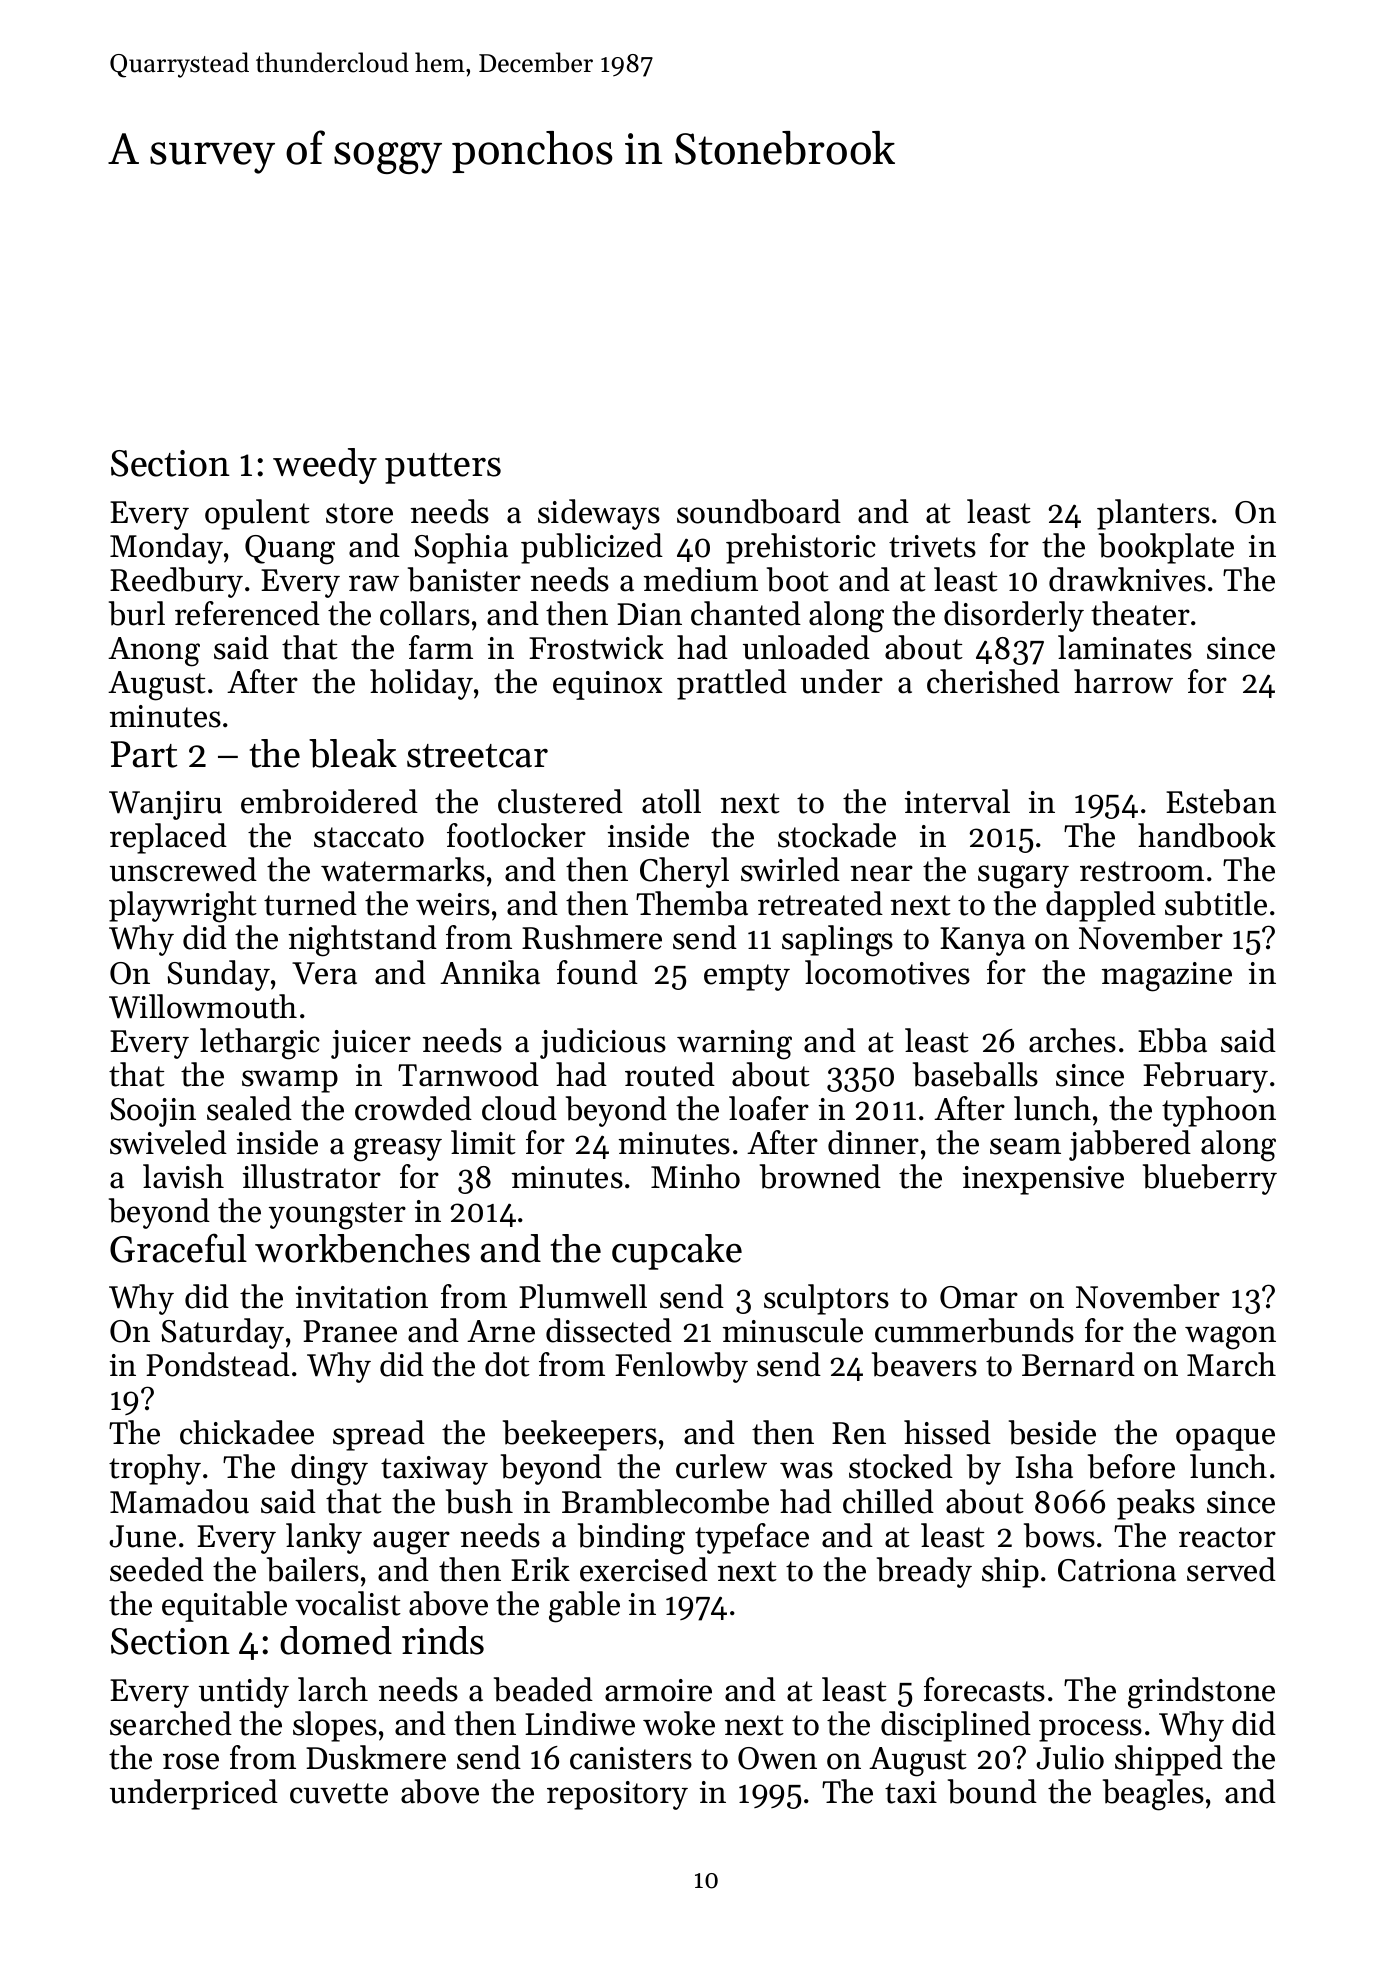 The height and width of the document is (1969, 1386). What do you see at coordinates (154, 652) in the document?
I see `Anong` at bounding box center [154, 652].
